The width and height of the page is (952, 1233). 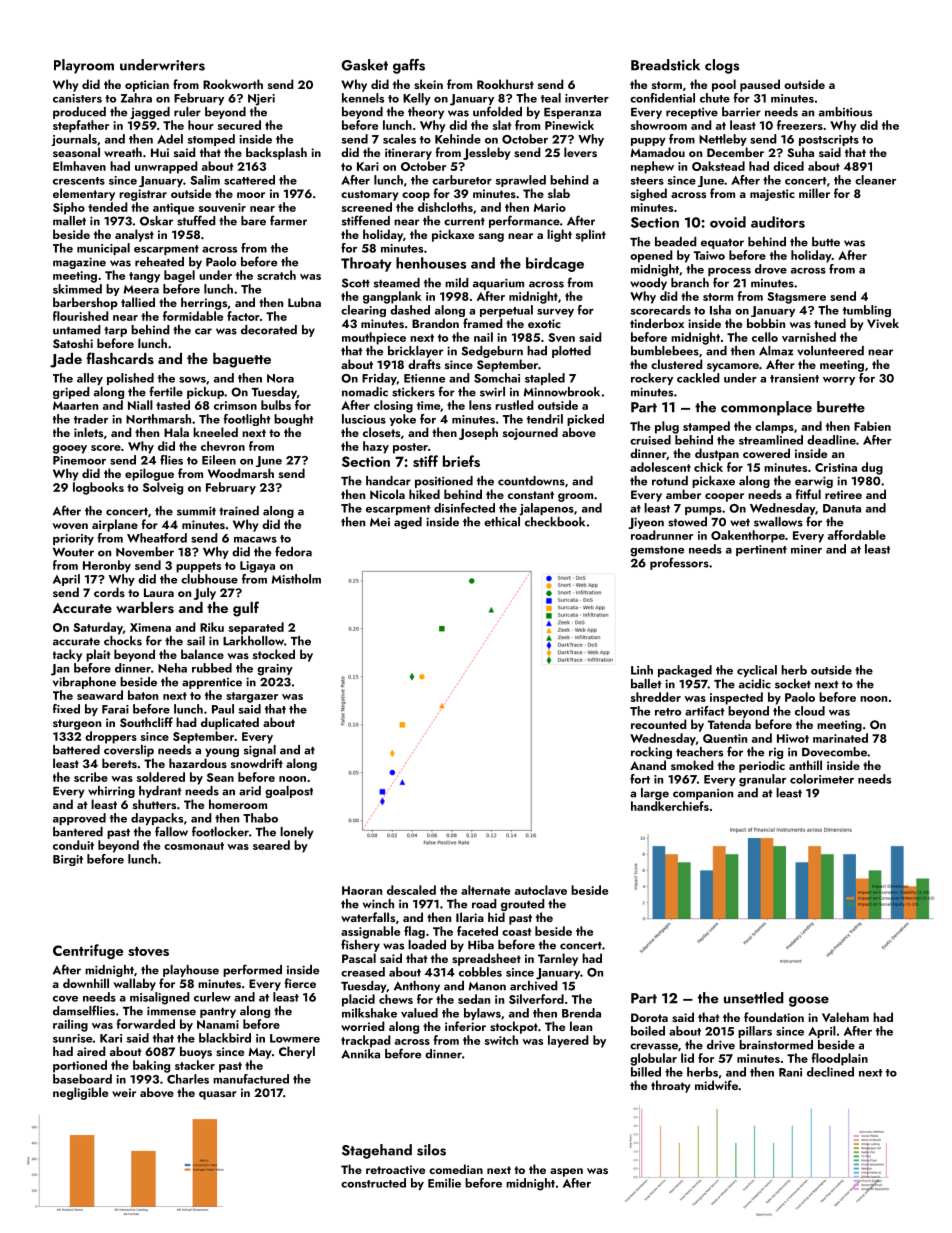 I want to click on Stagehand, so click(x=377, y=1151).
